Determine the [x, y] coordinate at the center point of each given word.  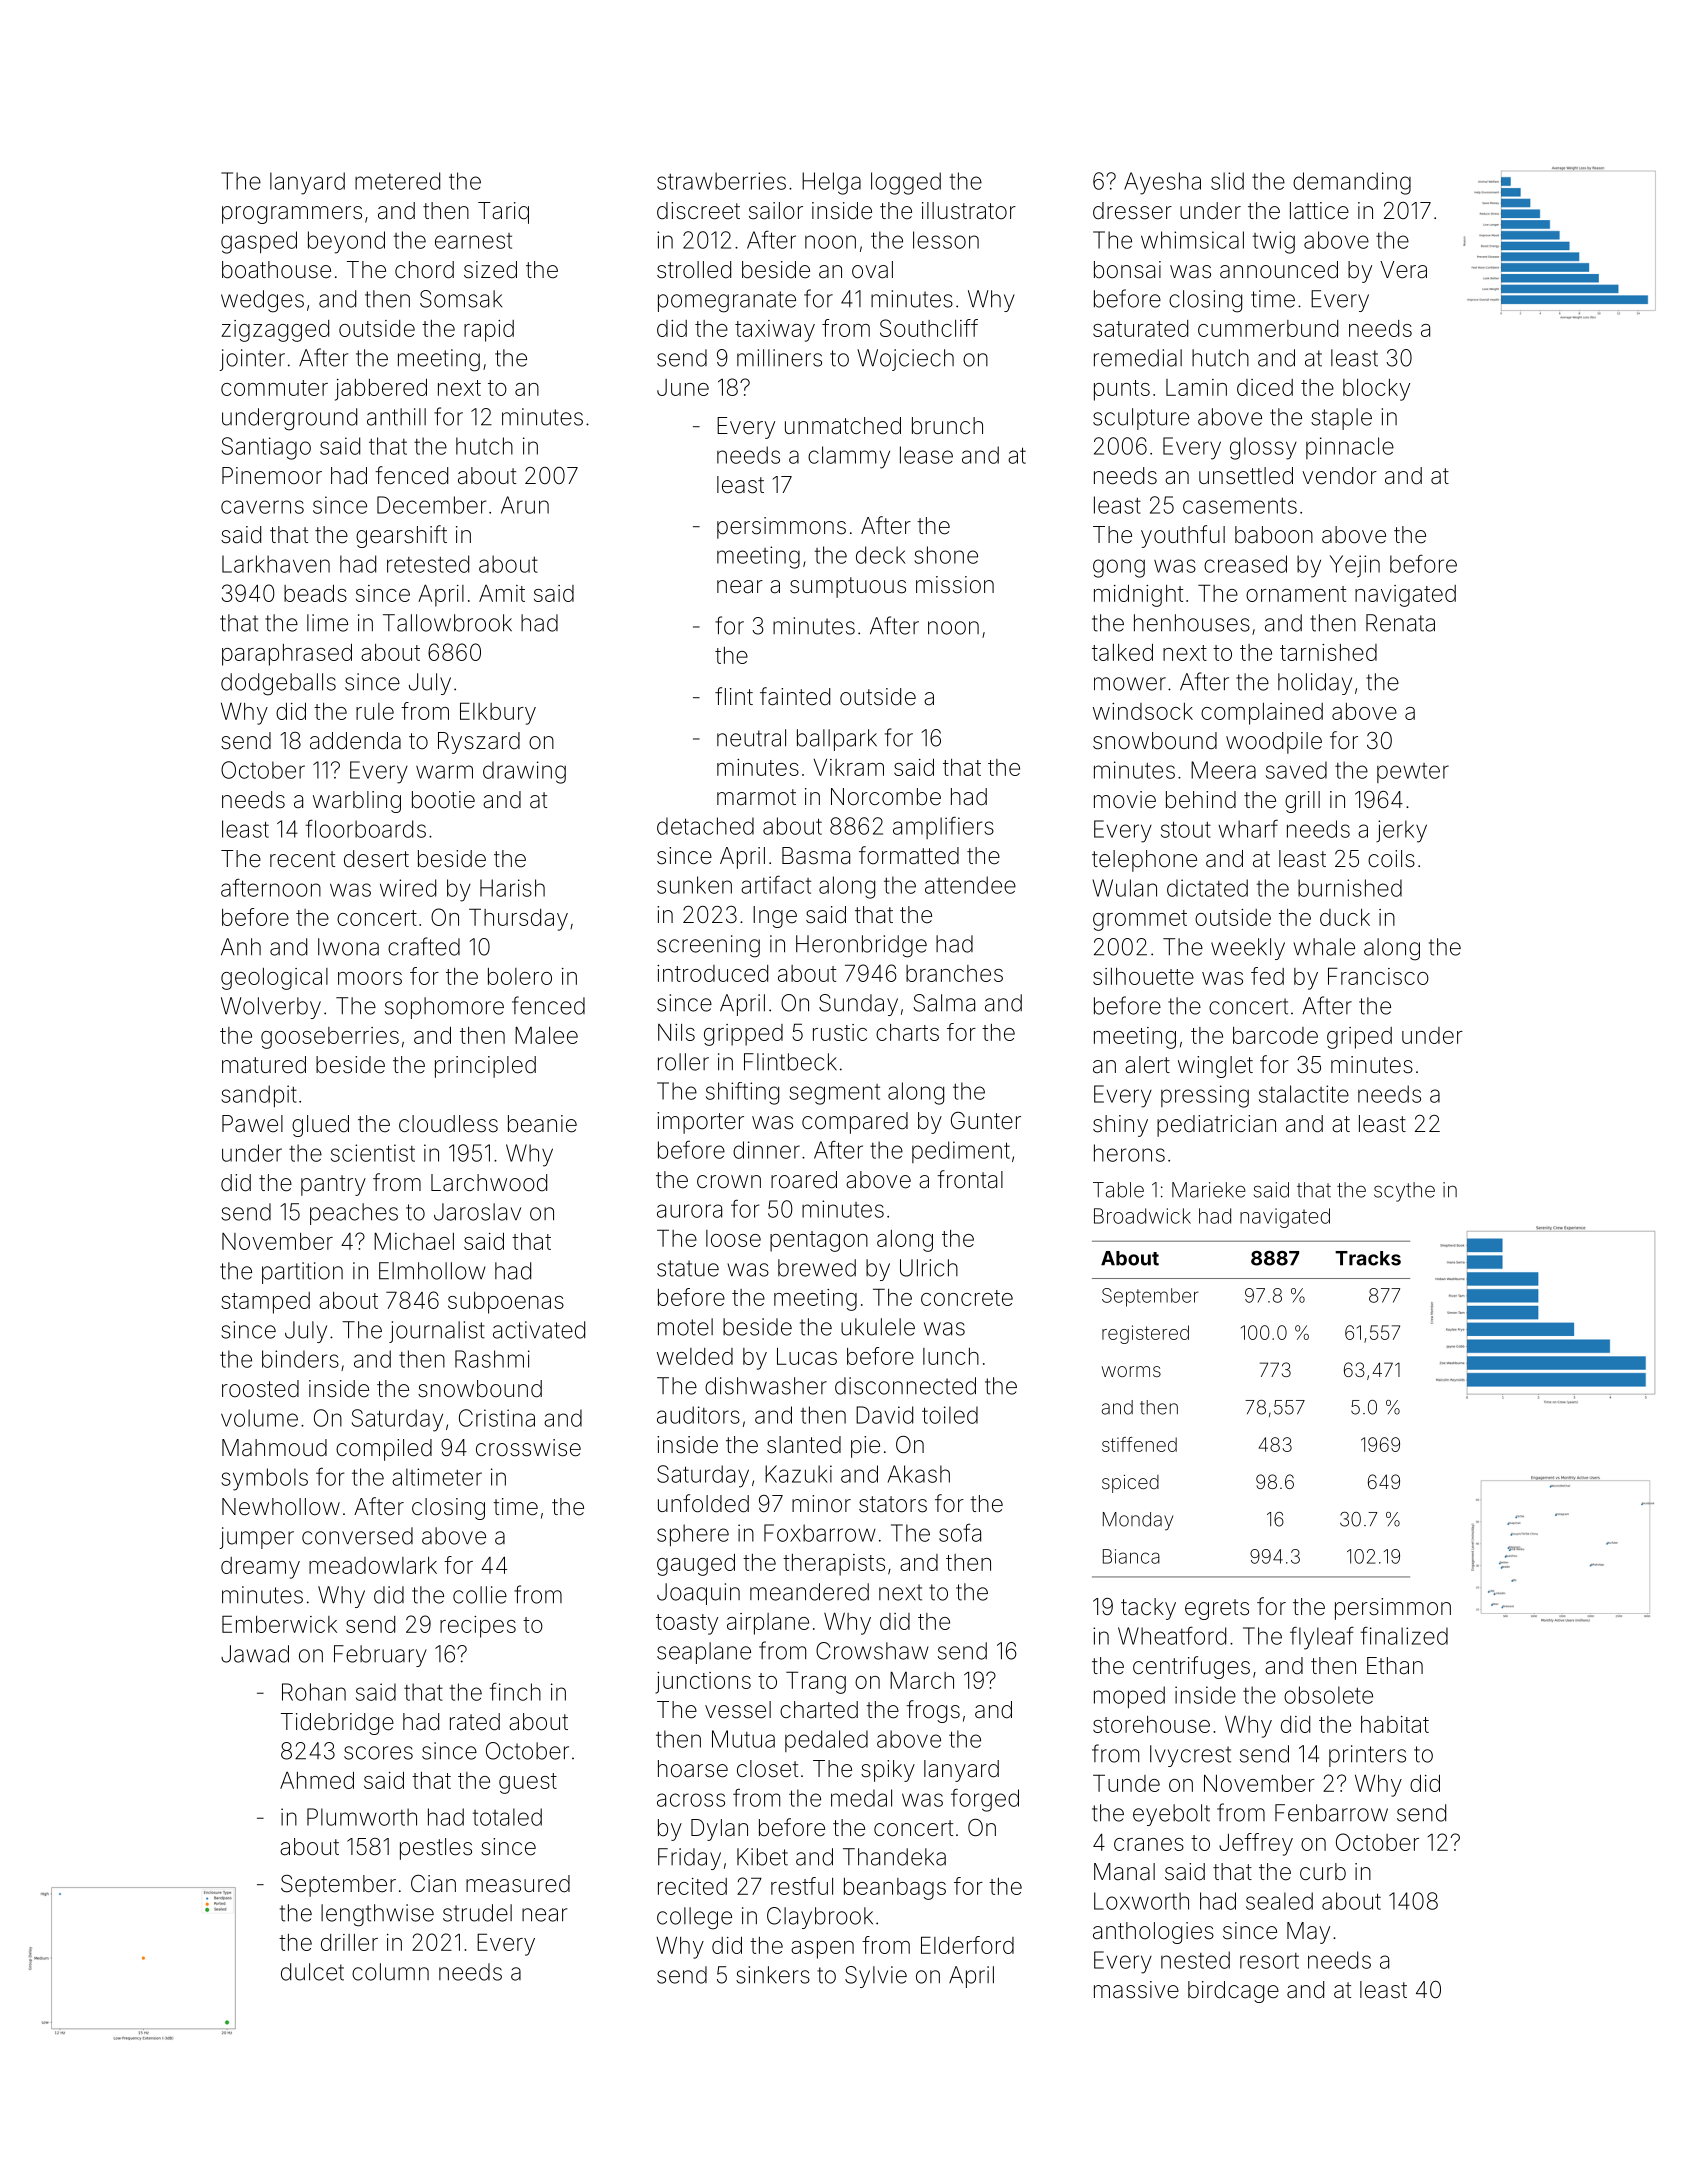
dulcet [312, 1972]
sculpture [1141, 419]
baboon [1274, 535]
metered [397, 181]
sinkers [773, 1975]
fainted [795, 696]
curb [1323, 1872]
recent [302, 859]
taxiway [775, 331]
